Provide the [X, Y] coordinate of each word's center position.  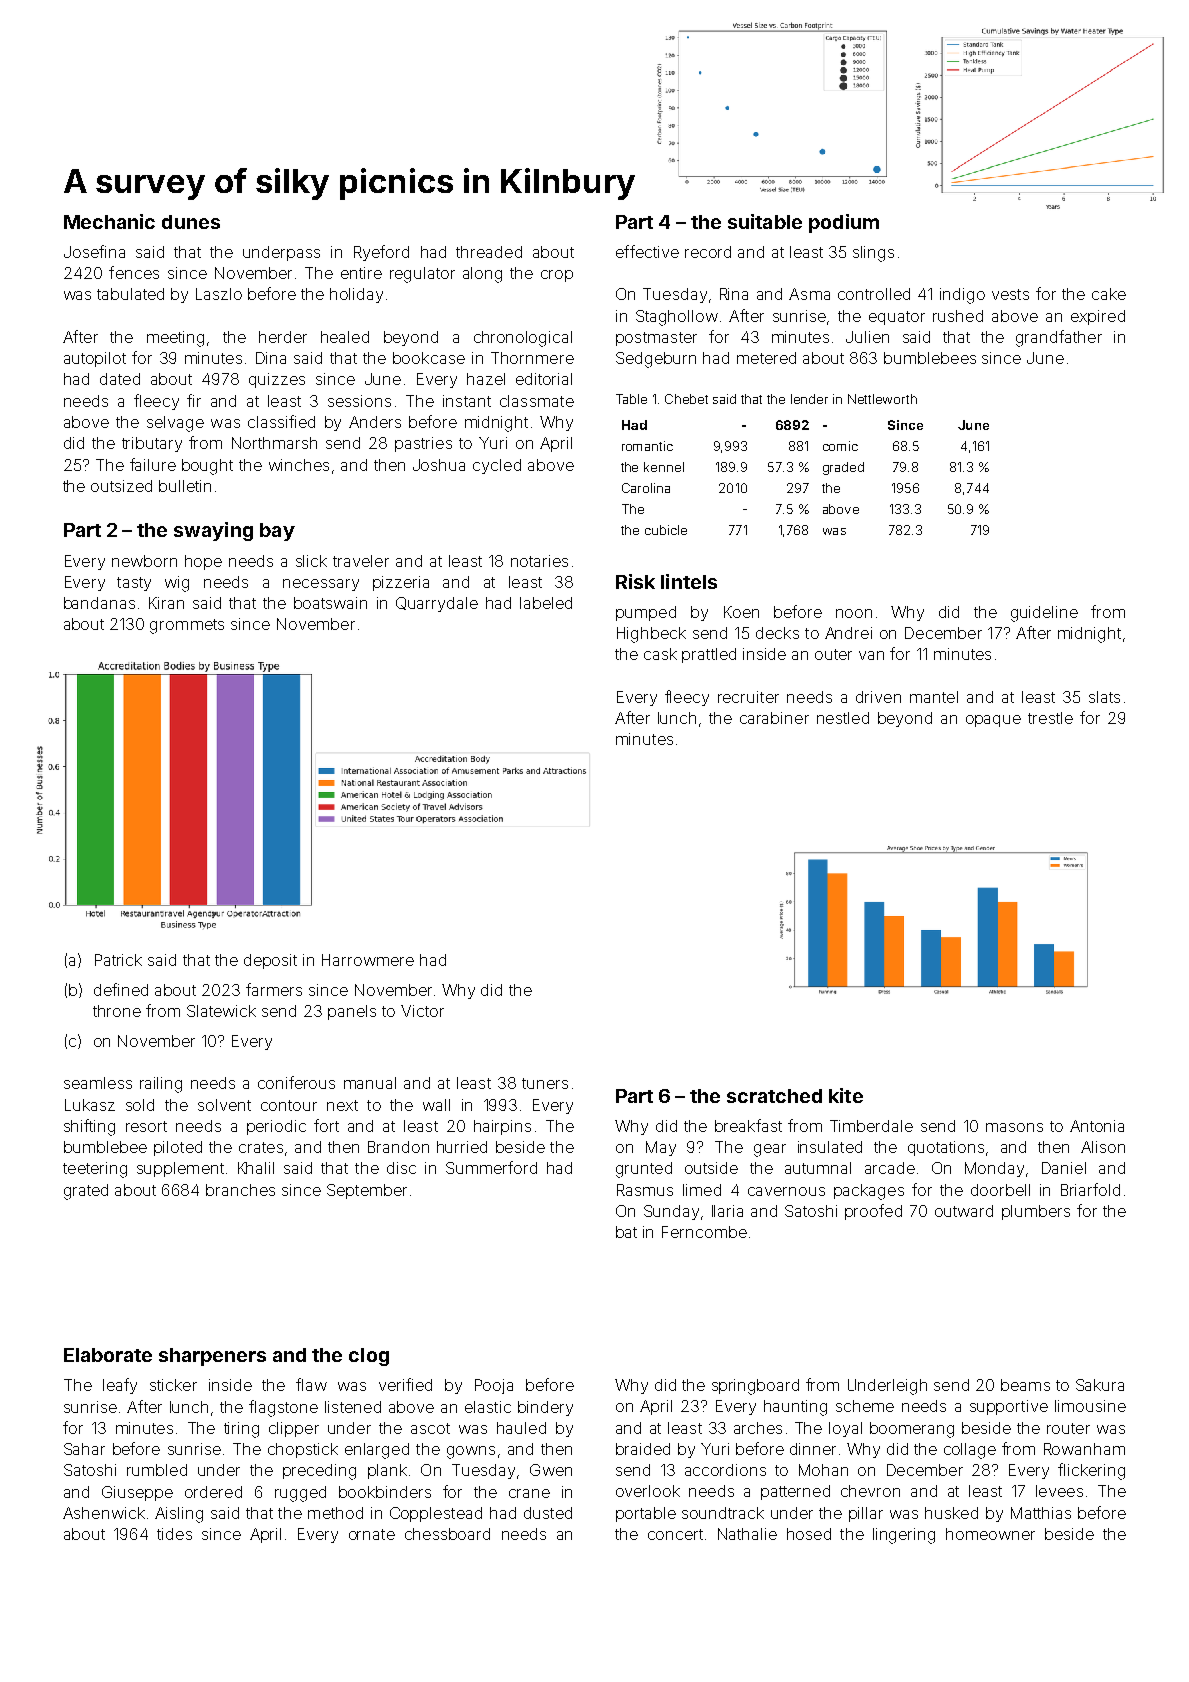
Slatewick [221, 1011]
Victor [422, 1011]
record [708, 252]
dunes [191, 222]
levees [1059, 1491]
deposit [270, 961]
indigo [962, 296]
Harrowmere [368, 960]
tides [174, 1534]
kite [846, 1095]
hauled [521, 1428]
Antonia [1097, 1126]
